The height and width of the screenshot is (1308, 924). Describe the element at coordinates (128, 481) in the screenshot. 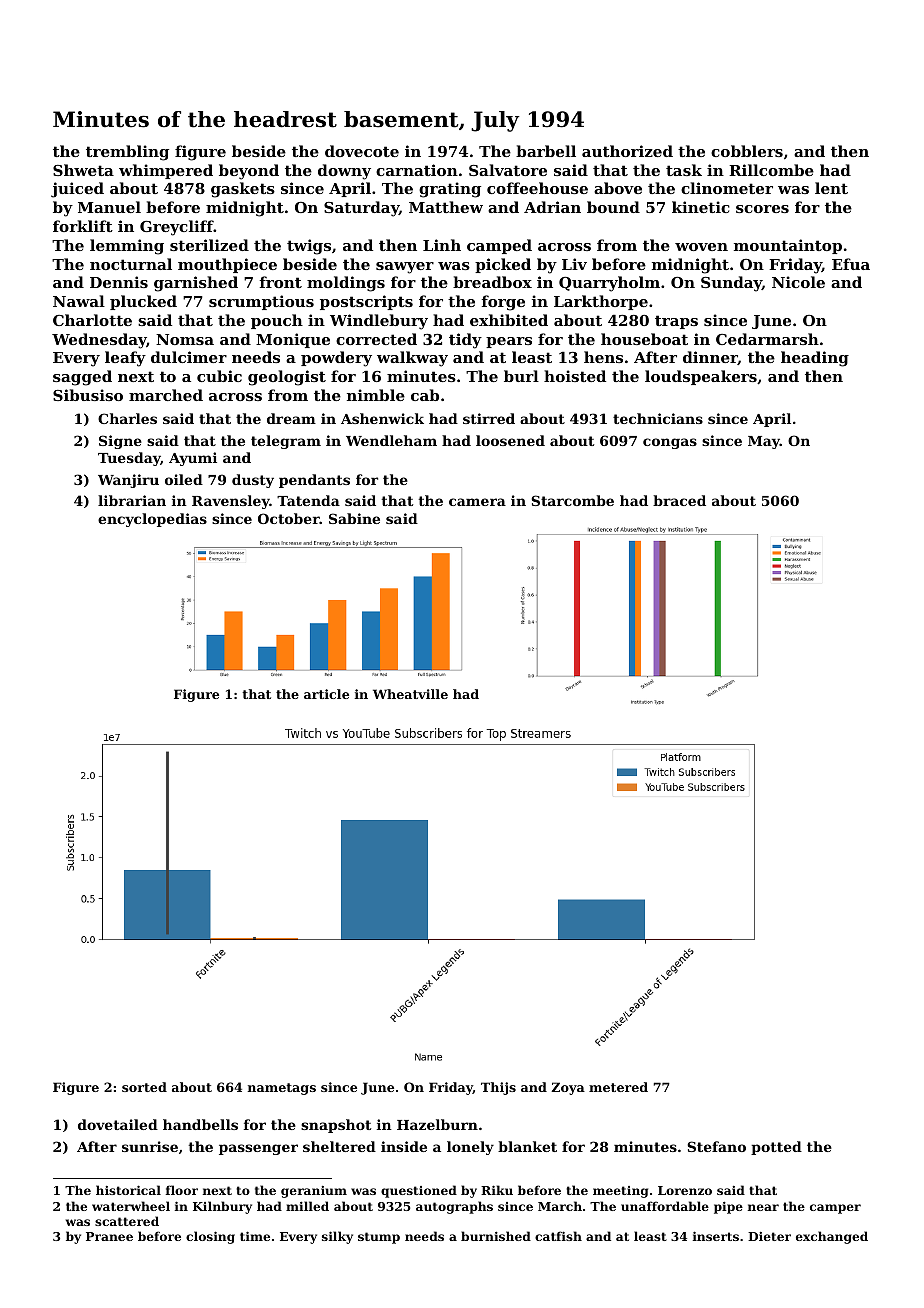

I see `Wanjiru` at that location.
